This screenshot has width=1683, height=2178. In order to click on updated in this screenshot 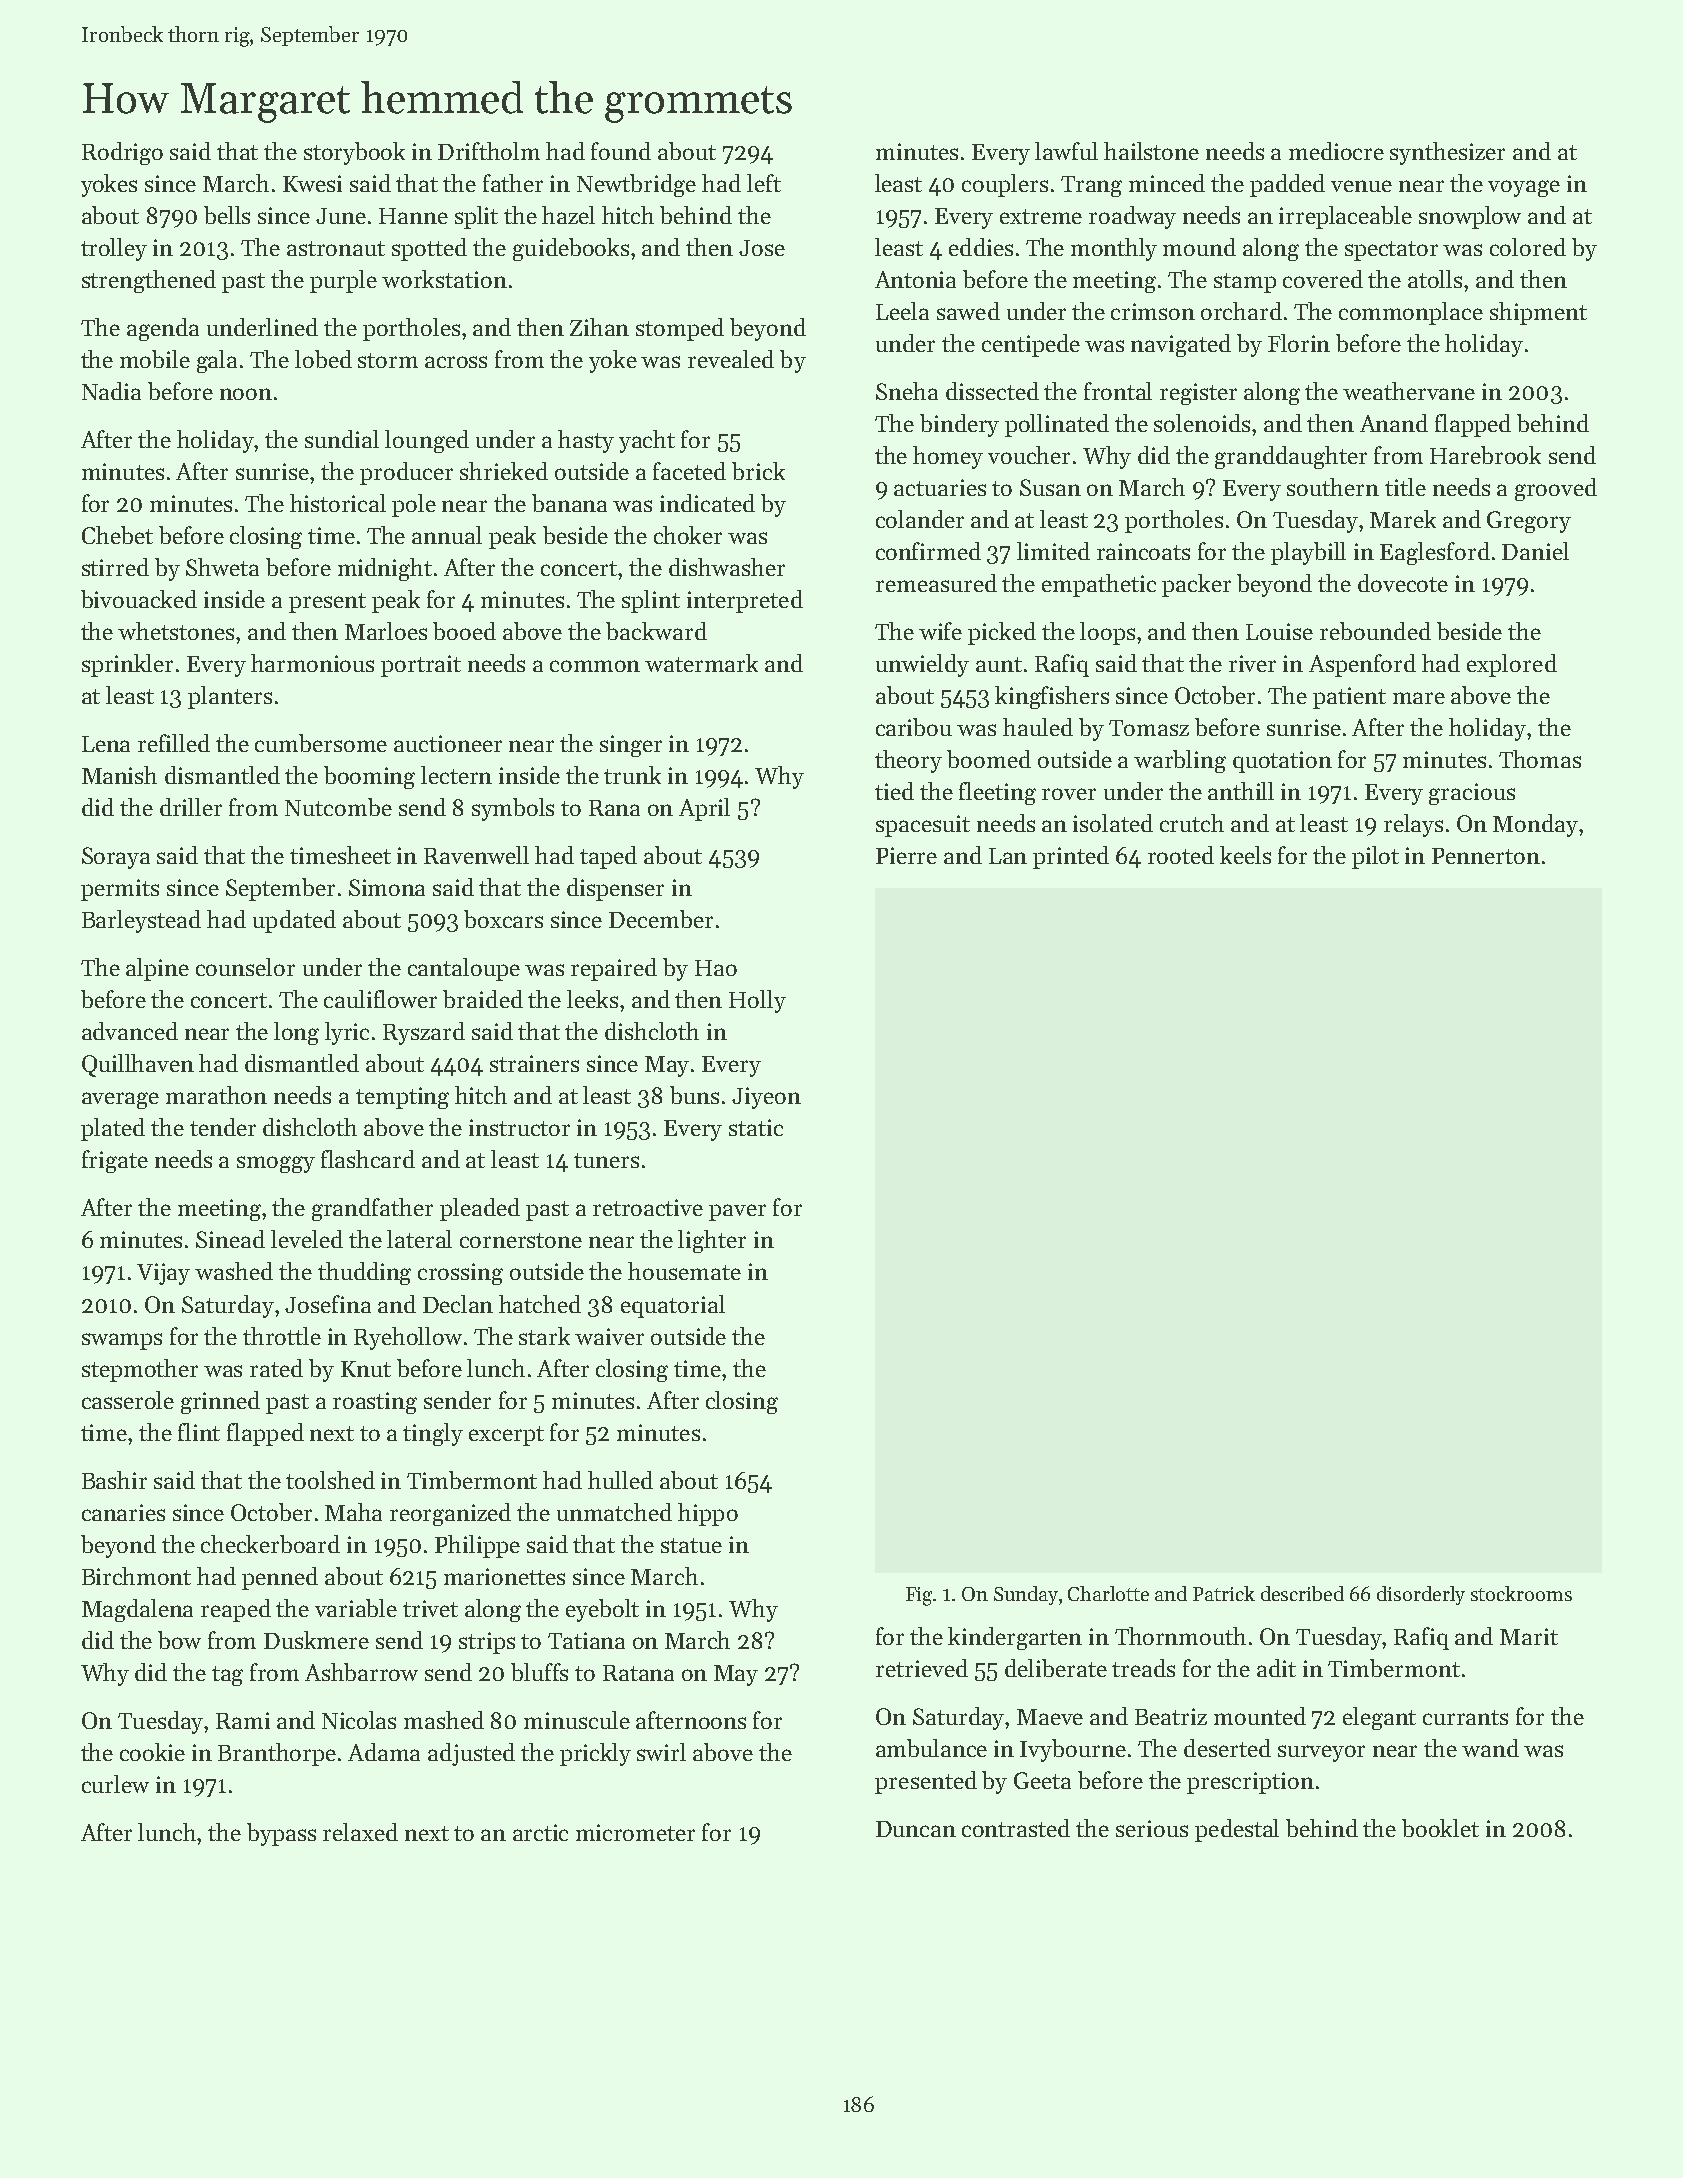, I will do `click(294, 921)`.
